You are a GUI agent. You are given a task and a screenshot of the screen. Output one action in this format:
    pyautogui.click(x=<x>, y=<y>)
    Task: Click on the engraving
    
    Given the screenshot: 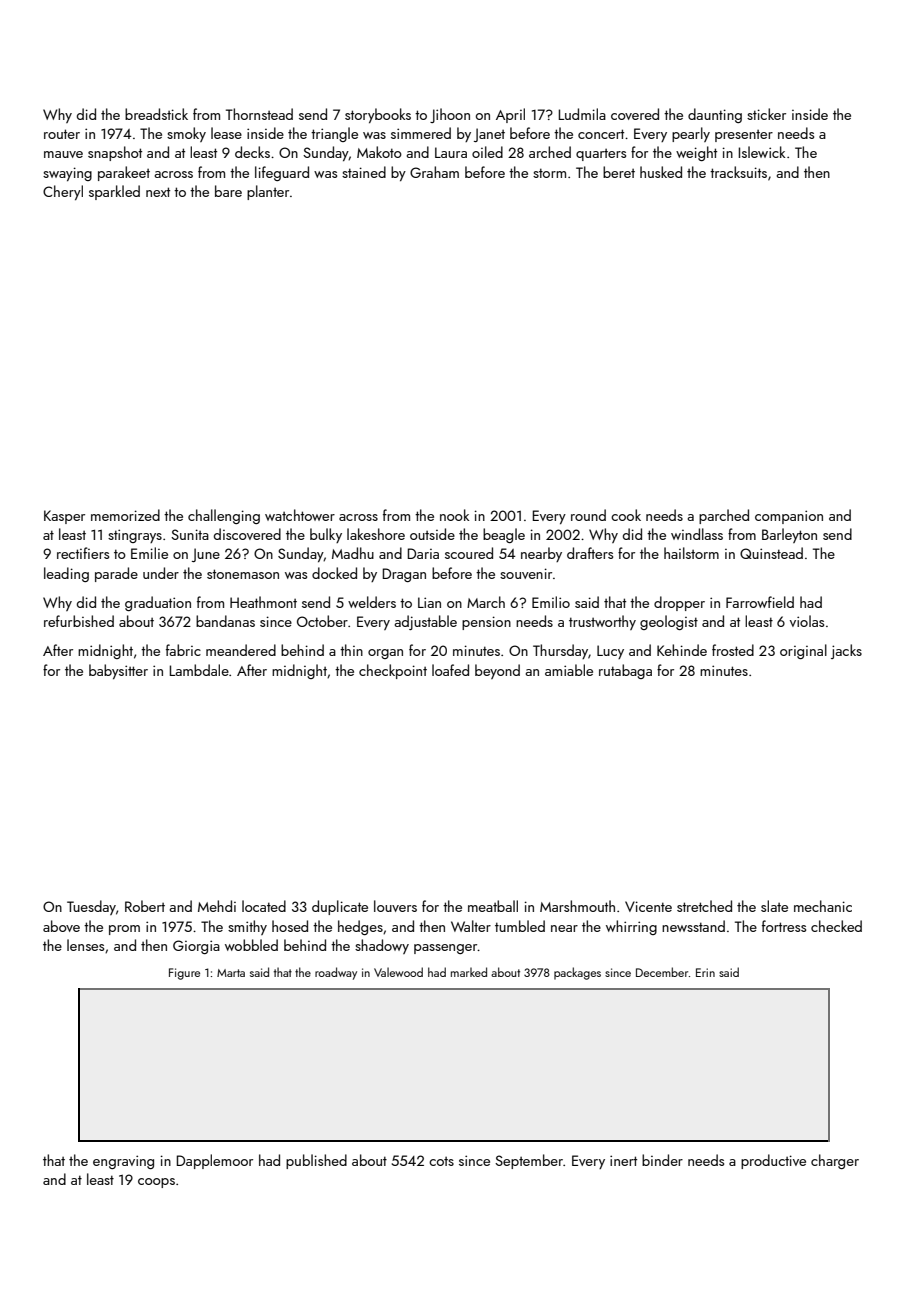 What is the action you would take?
    pyautogui.click(x=123, y=1162)
